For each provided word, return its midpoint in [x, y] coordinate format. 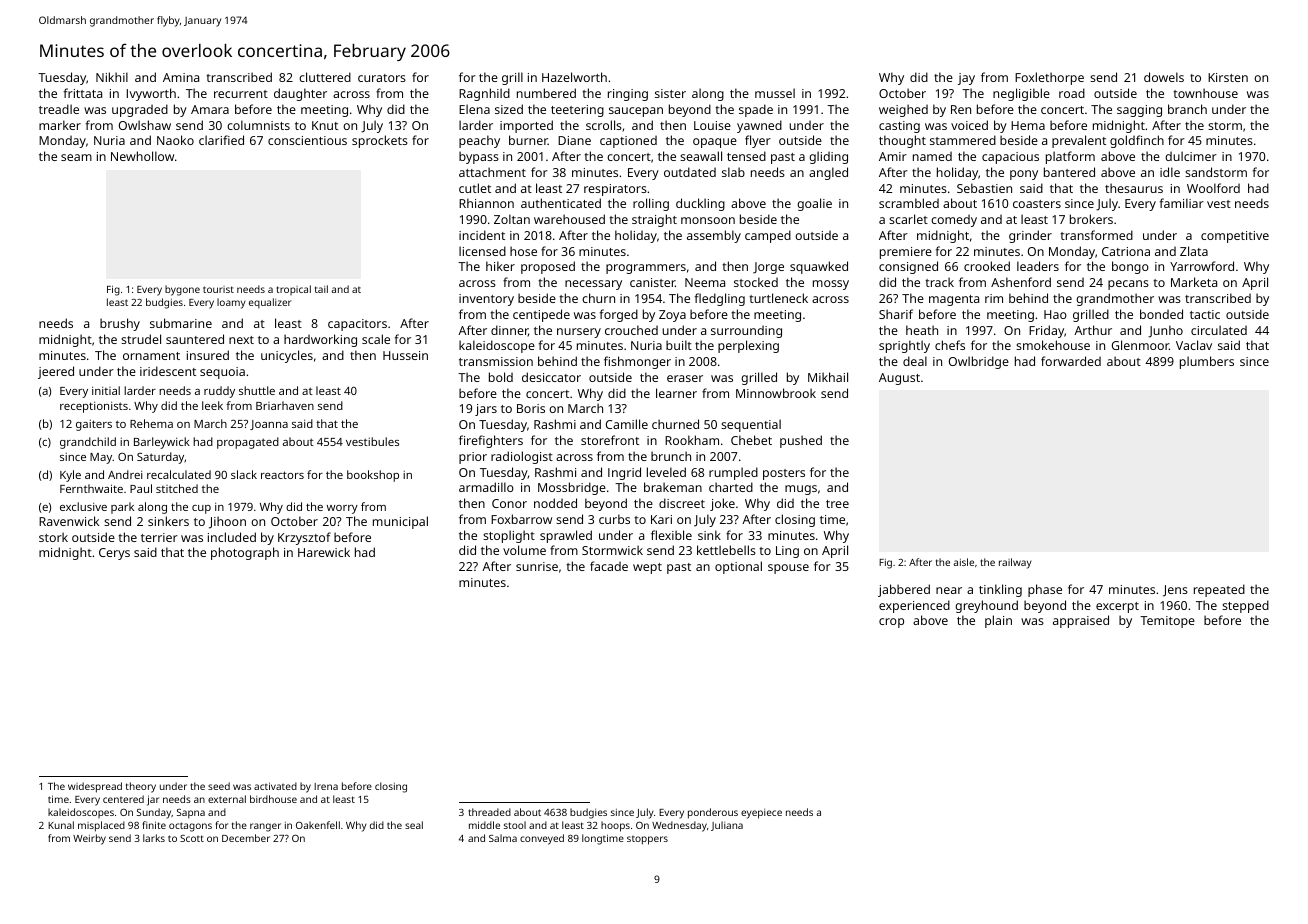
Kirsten [1228, 77]
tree [837, 504]
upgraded [140, 110]
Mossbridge [572, 488]
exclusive [83, 506]
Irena [326, 786]
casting [899, 127]
